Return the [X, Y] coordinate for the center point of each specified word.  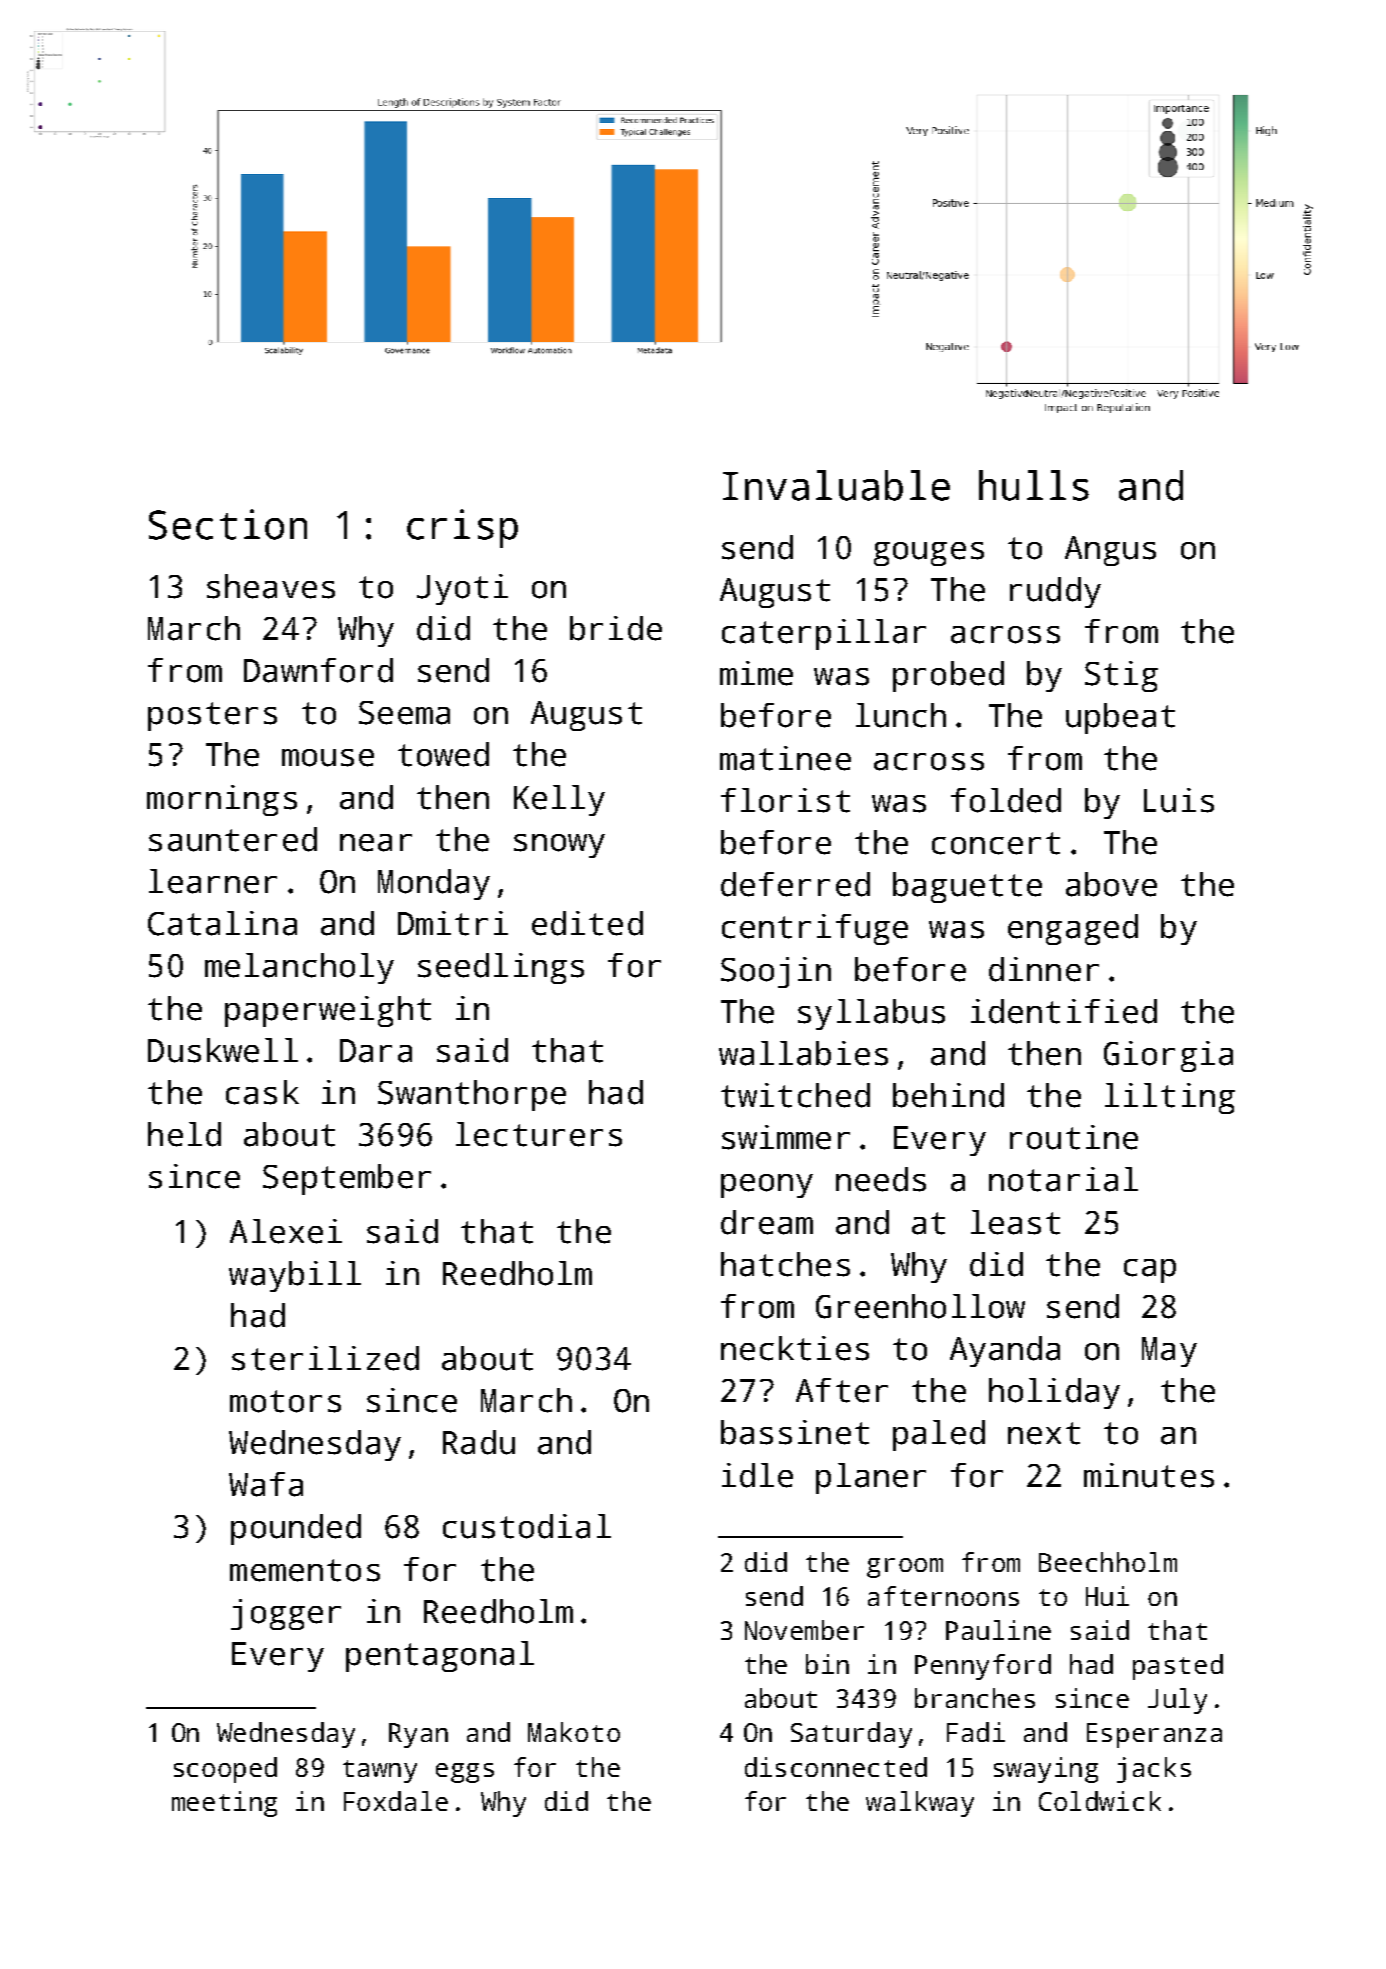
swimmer [786, 1137]
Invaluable [836, 485]
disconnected [836, 1767]
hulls [1034, 485]
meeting [224, 1804]
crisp [462, 528]
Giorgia [1168, 1056]
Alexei [286, 1231]
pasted [1178, 1667]
